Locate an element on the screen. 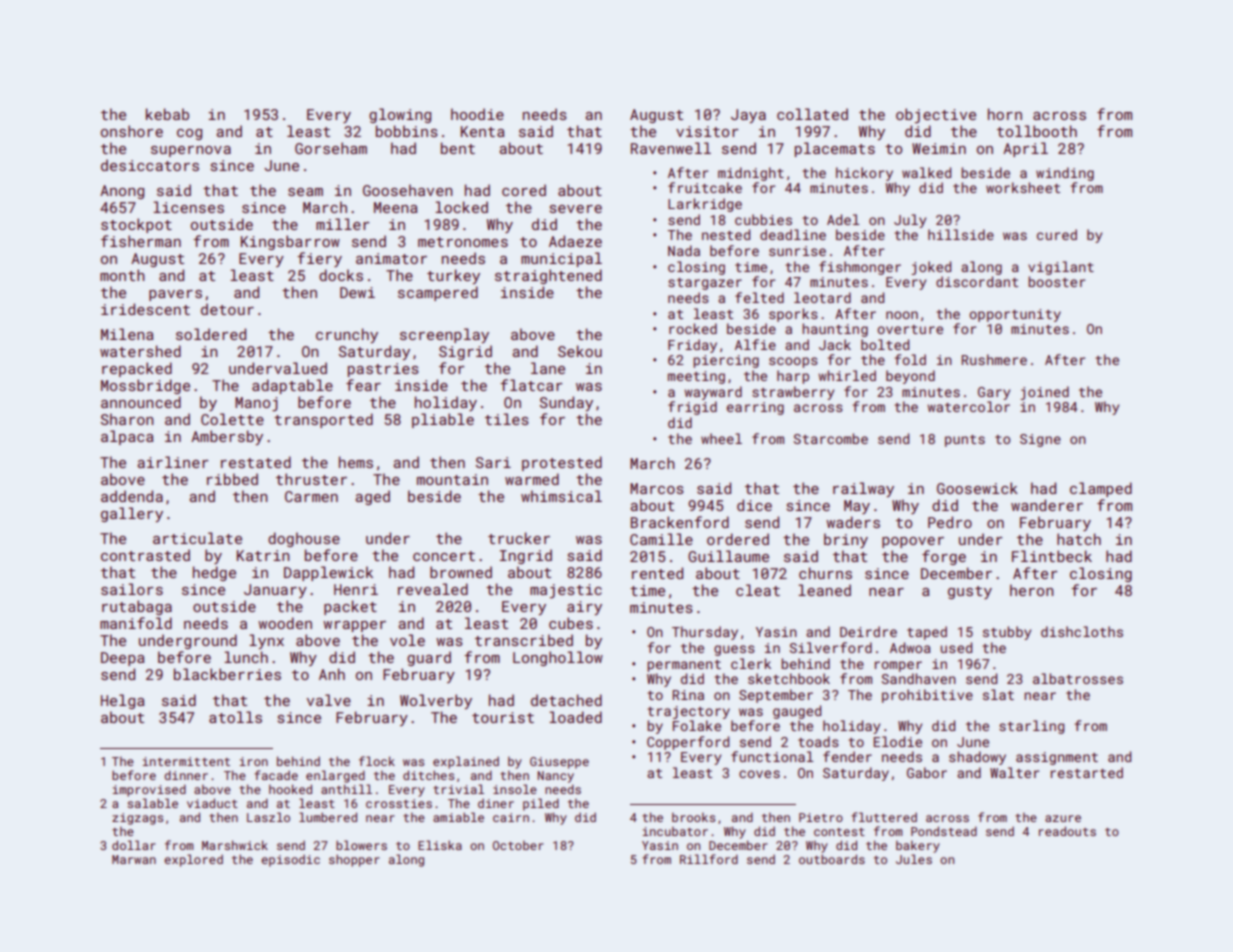  railway is located at coordinates (863, 489).
